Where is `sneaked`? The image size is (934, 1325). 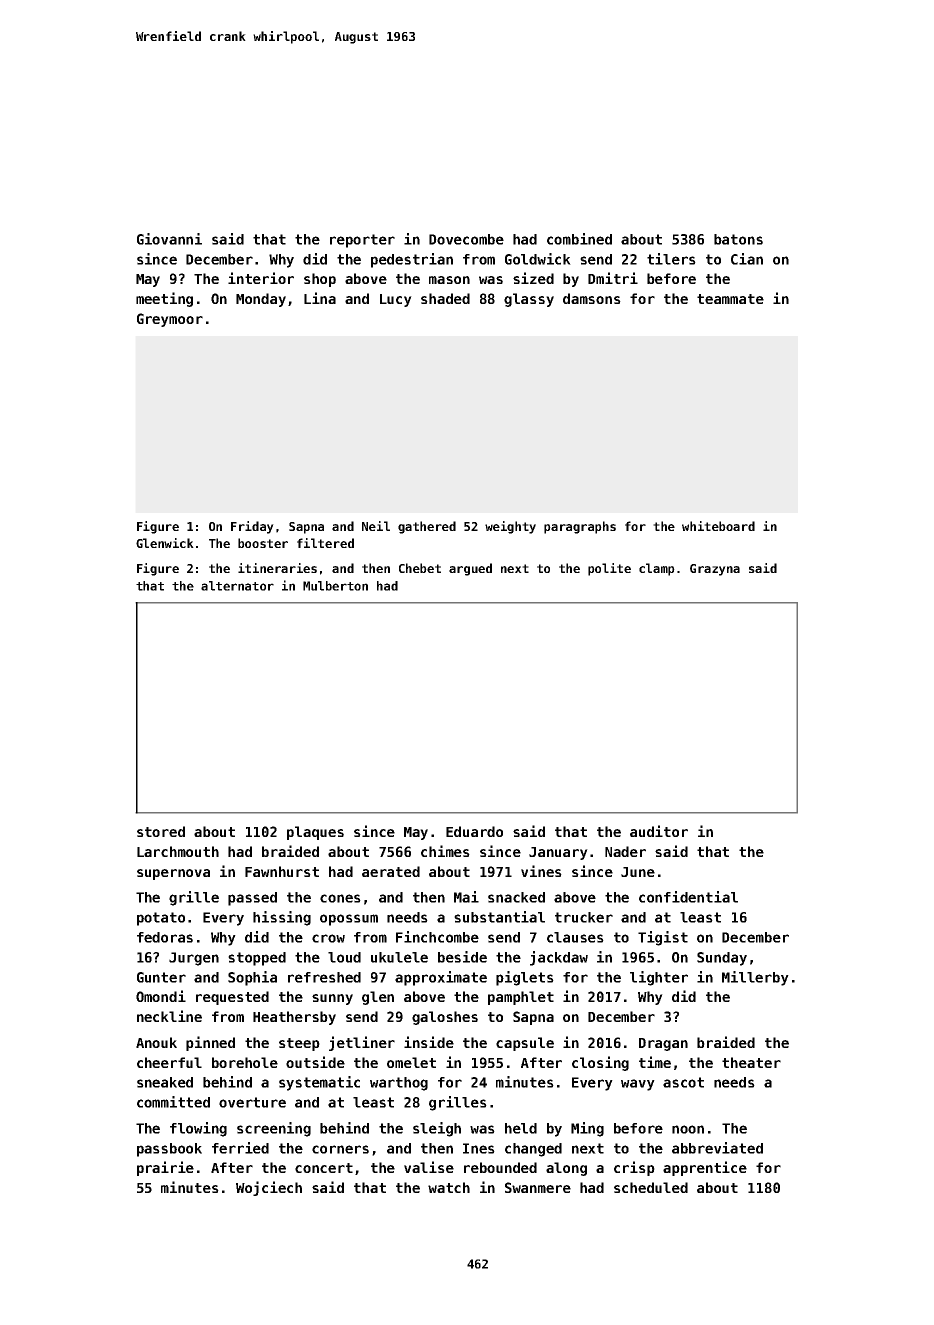 sneaked is located at coordinates (165, 1082).
